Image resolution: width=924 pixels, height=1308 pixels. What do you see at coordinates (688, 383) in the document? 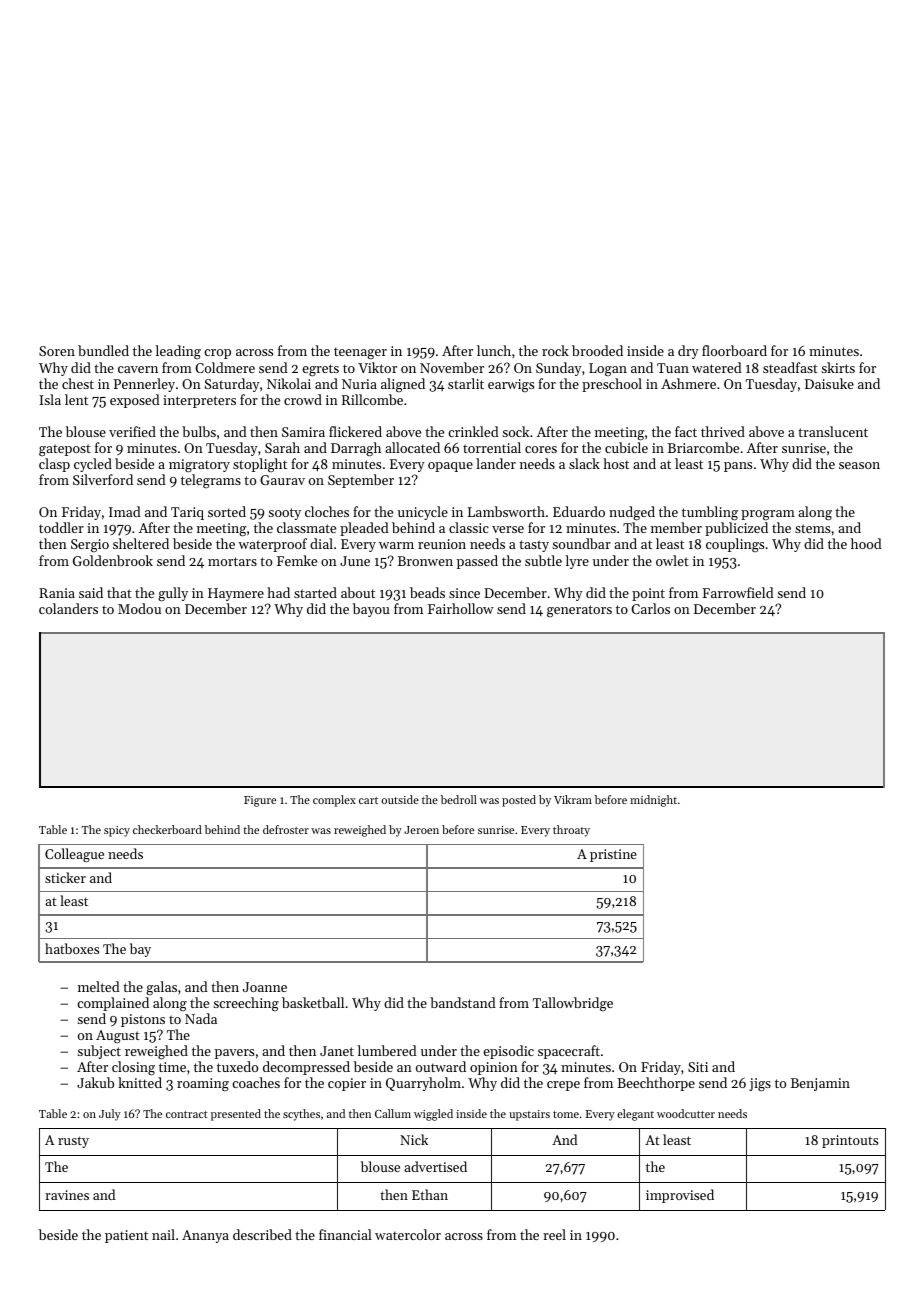
I see `Ashmere` at bounding box center [688, 383].
